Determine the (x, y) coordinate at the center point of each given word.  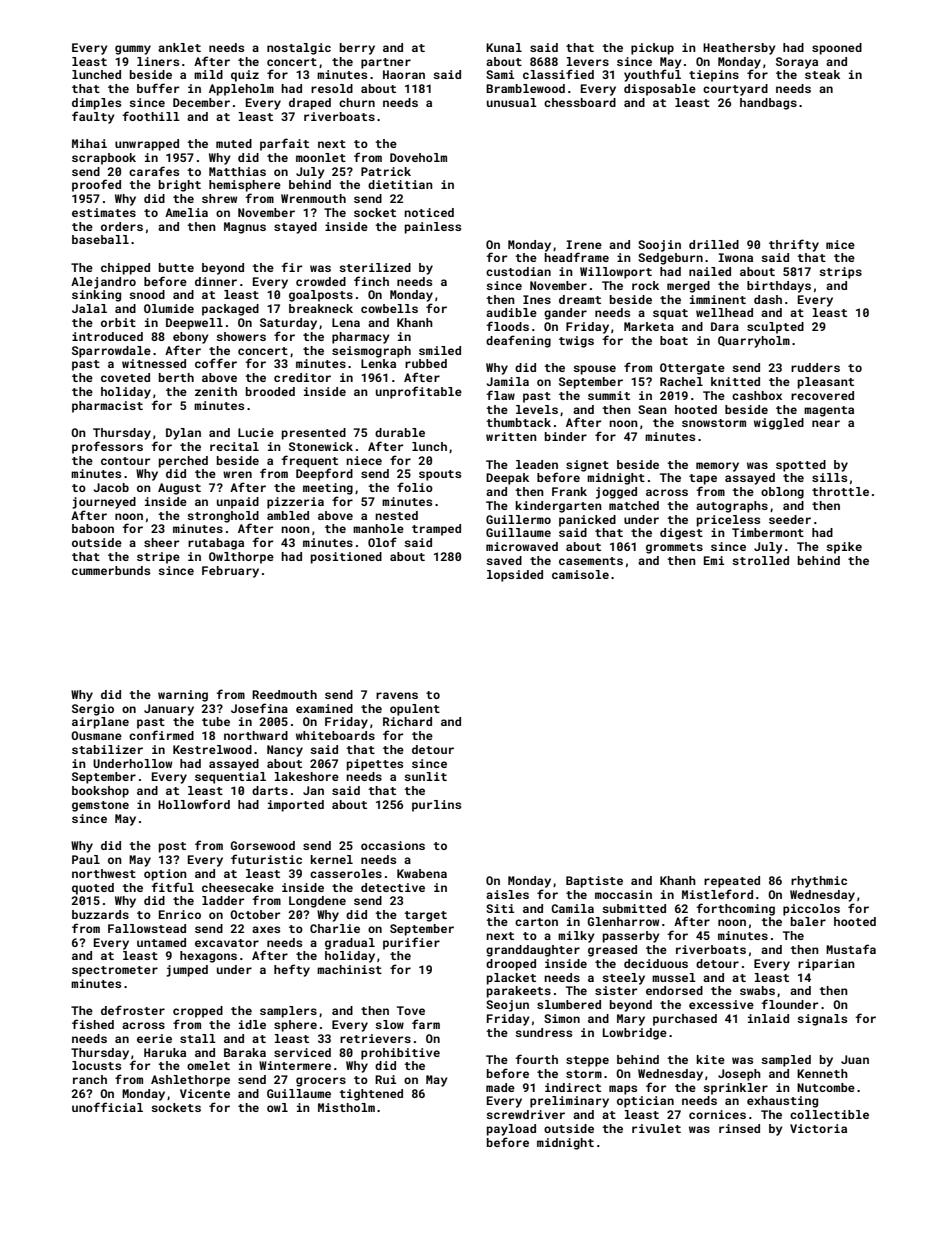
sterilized (375, 267)
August (179, 489)
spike (844, 548)
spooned (837, 49)
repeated (732, 882)
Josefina (259, 708)
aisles (507, 894)
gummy (133, 50)
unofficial (107, 1107)
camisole (580, 574)
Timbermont (768, 532)
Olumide (169, 308)
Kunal (504, 47)
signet (587, 466)
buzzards (100, 914)
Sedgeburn (670, 259)
